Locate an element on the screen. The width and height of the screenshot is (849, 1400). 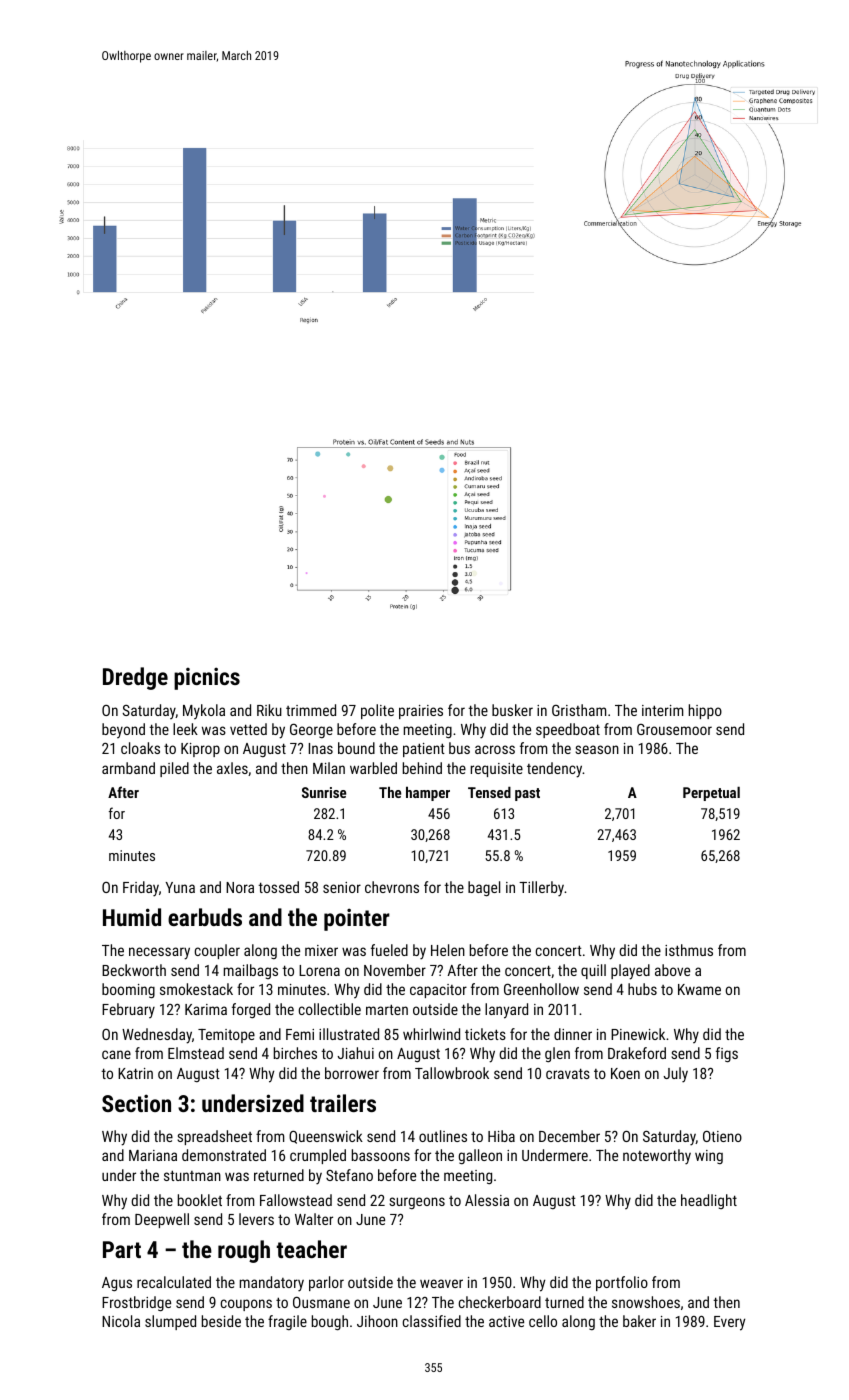
Perpetual is located at coordinates (711, 793).
